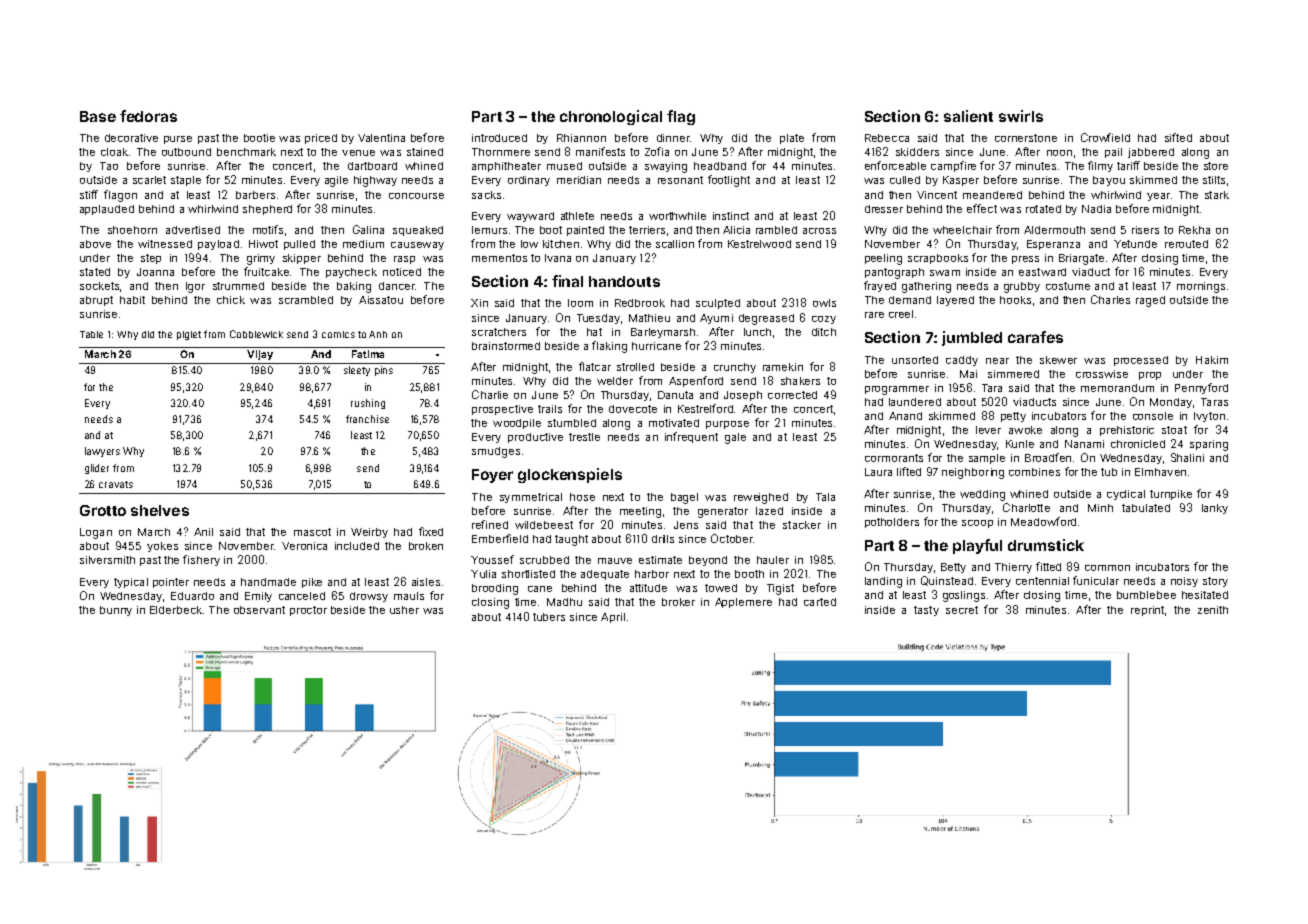  What do you see at coordinates (1026, 138) in the screenshot?
I see `cornerstone` at bounding box center [1026, 138].
